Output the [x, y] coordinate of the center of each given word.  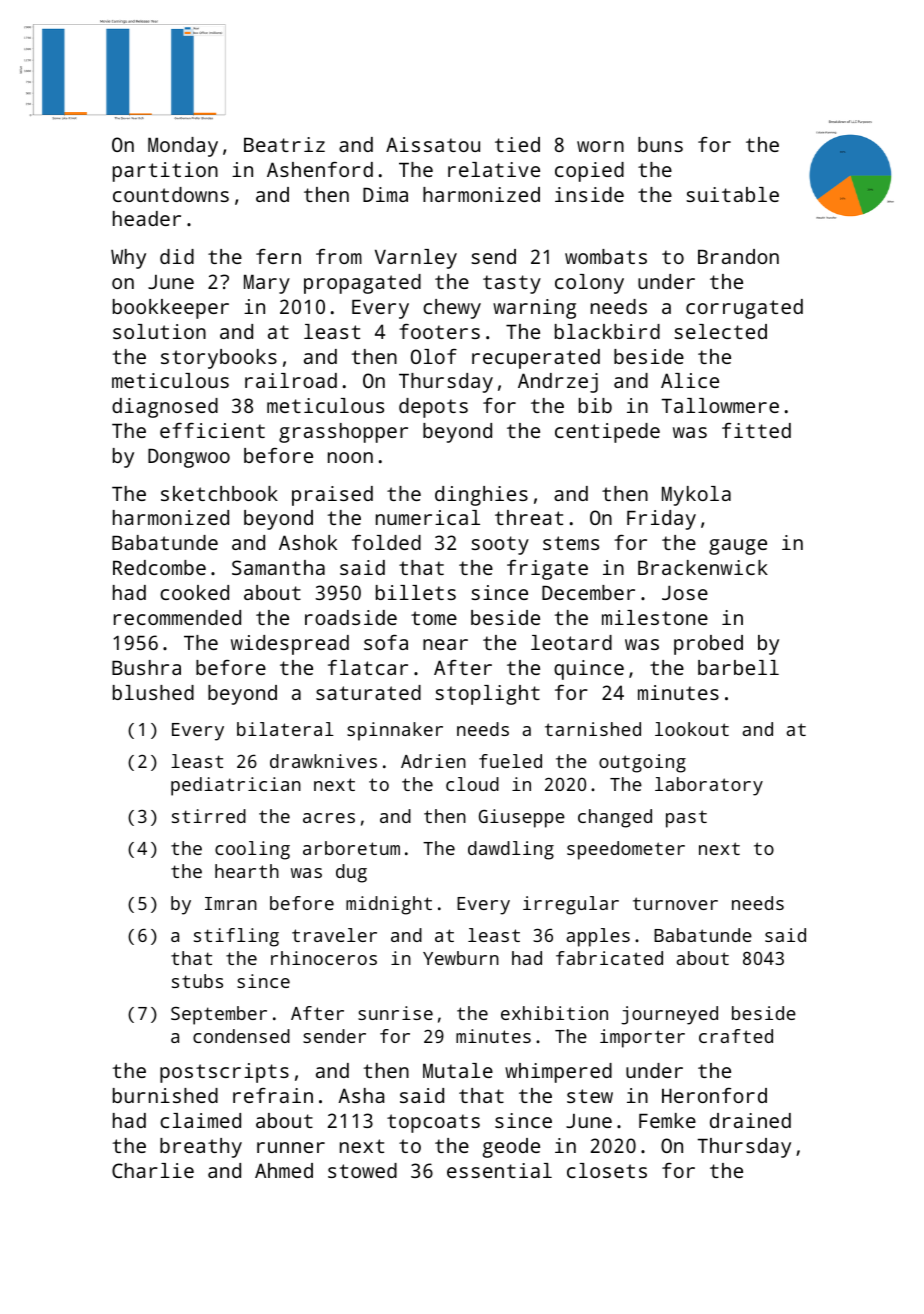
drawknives [323, 761]
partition [165, 172]
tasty [512, 284]
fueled [510, 761]
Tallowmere [720, 405]
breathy [201, 1148]
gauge [738, 547]
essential [499, 1170]
